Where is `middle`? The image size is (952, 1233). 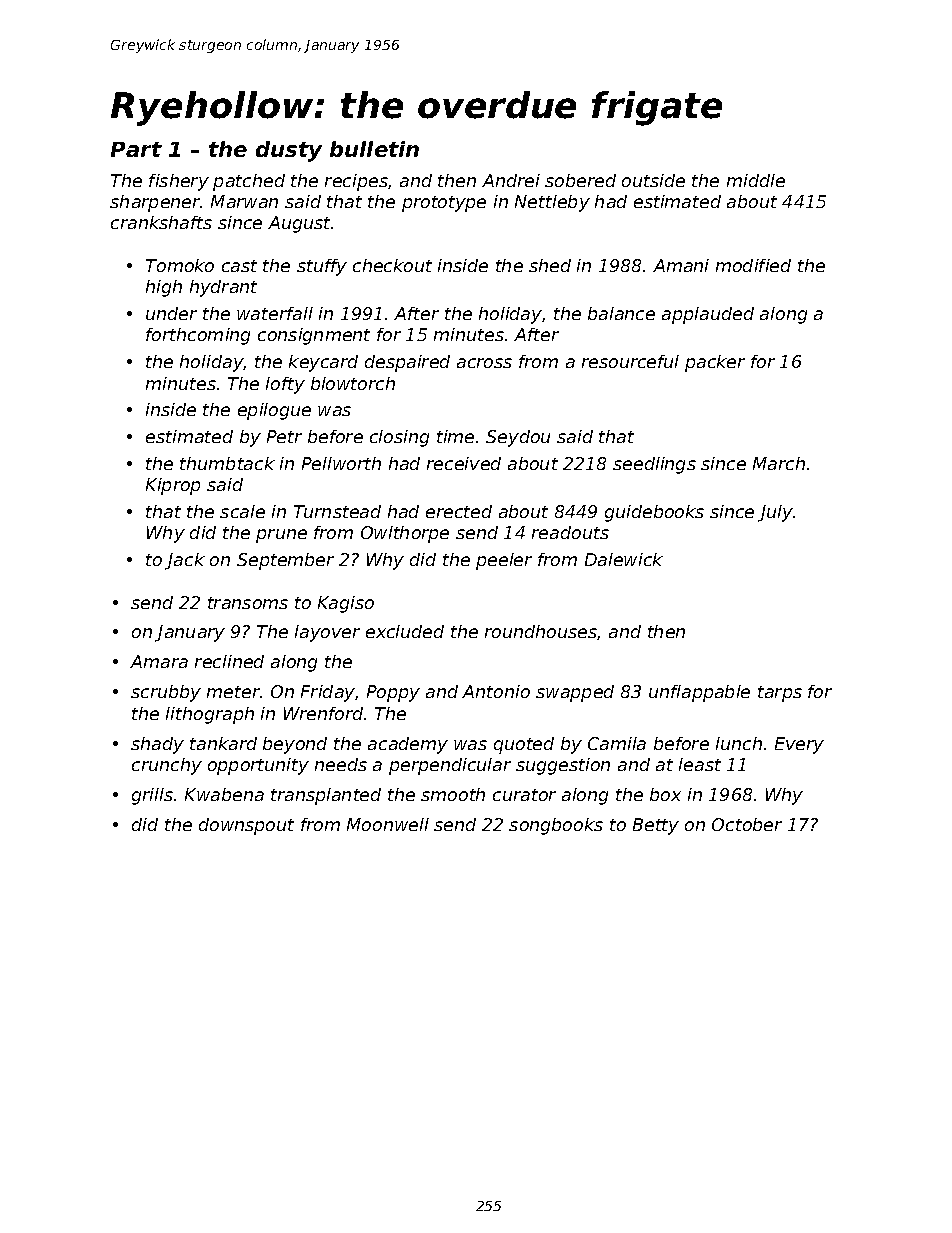 middle is located at coordinates (756, 180).
